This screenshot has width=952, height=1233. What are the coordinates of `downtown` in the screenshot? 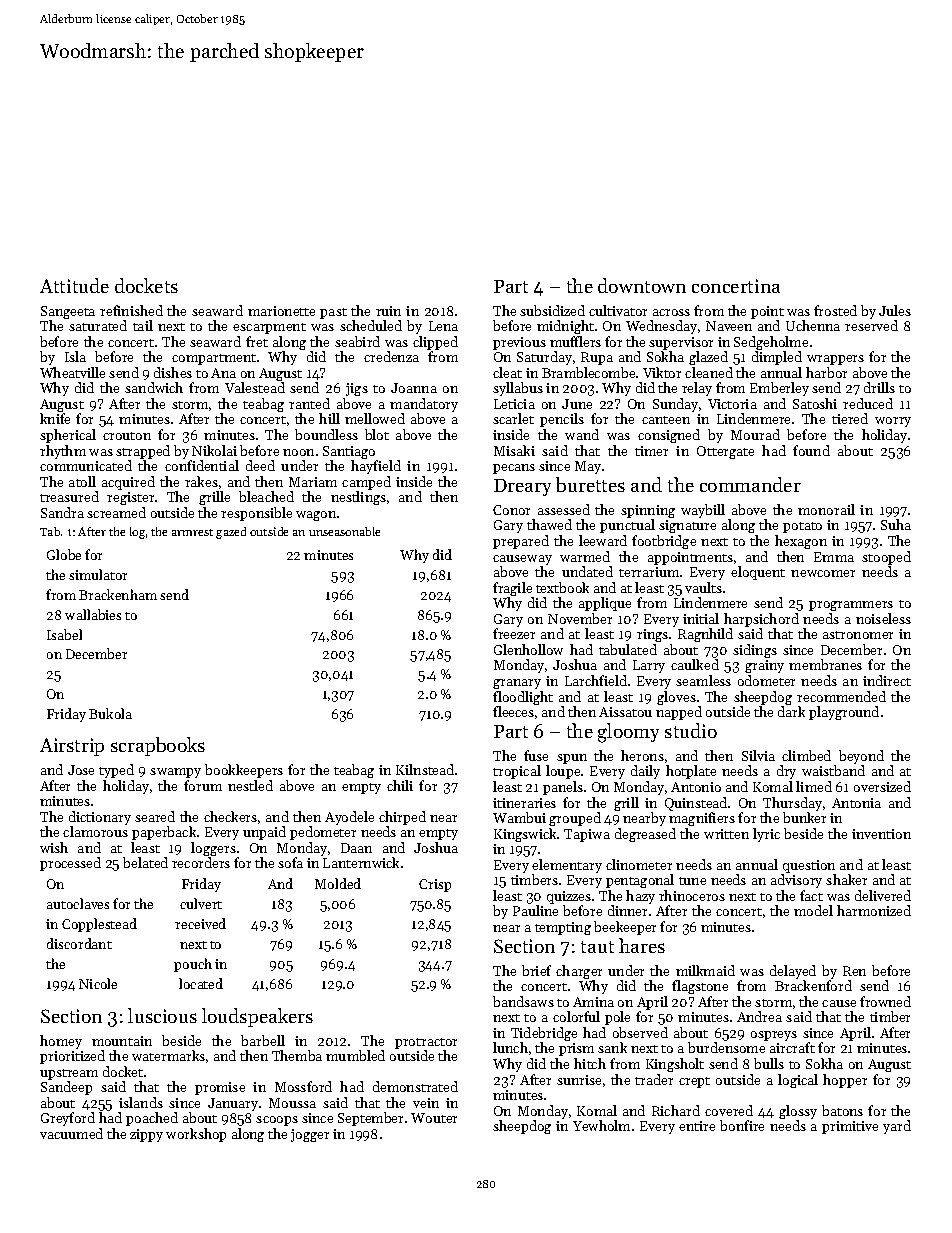 It's located at (642, 285).
